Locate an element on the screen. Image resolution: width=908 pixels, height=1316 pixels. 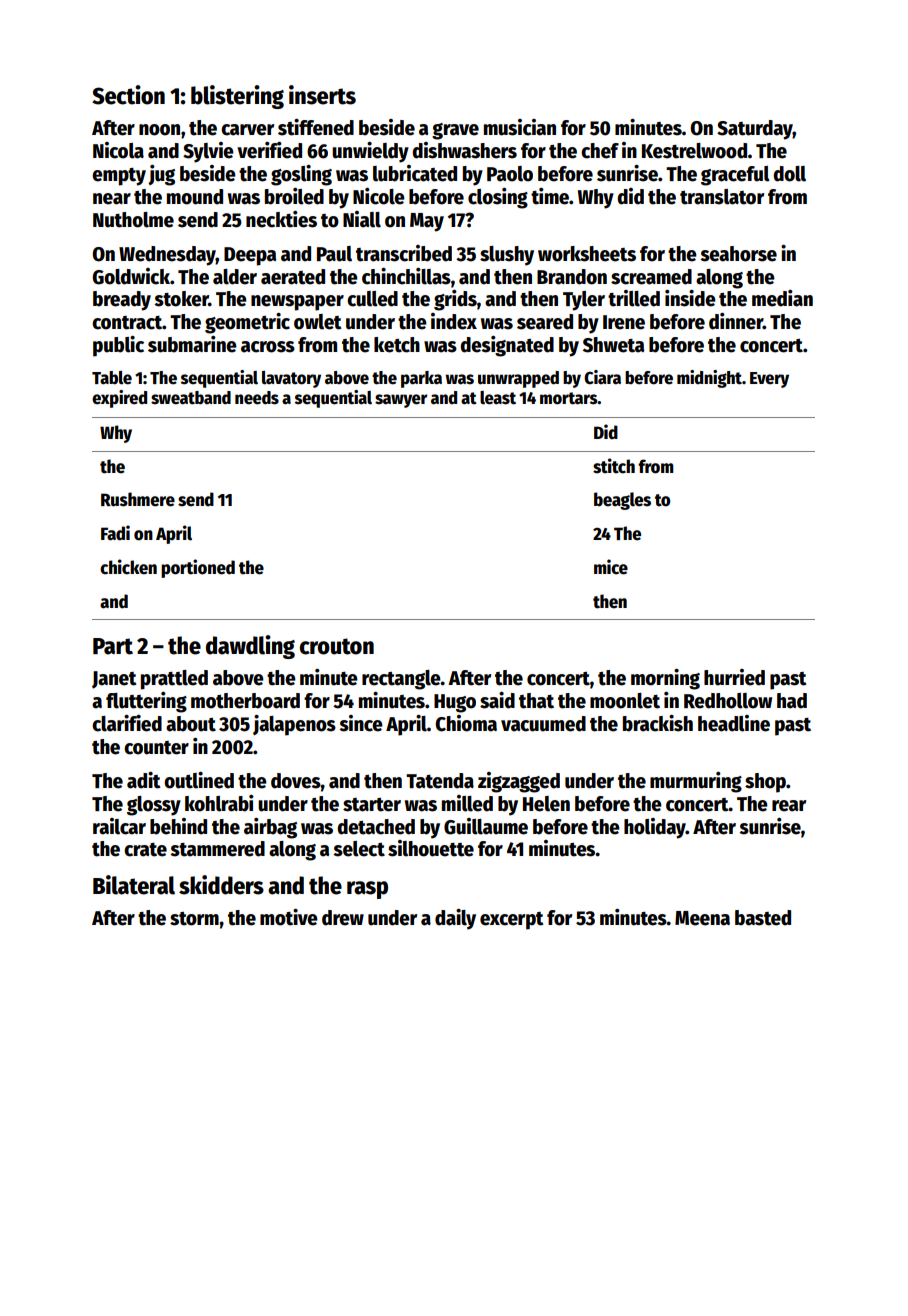
Hugo is located at coordinates (455, 703).
